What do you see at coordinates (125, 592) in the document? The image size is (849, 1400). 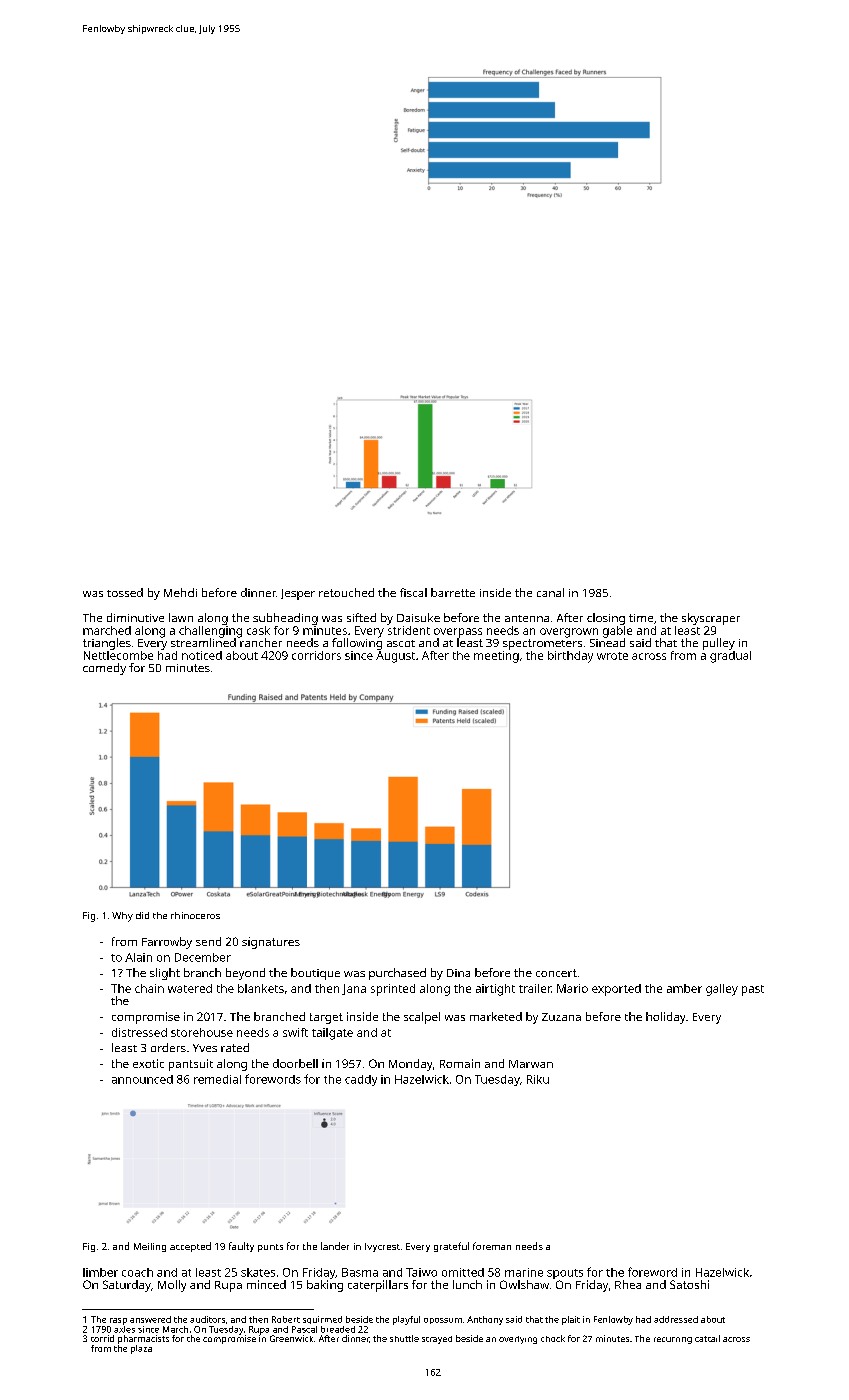 I see `tossed` at bounding box center [125, 592].
